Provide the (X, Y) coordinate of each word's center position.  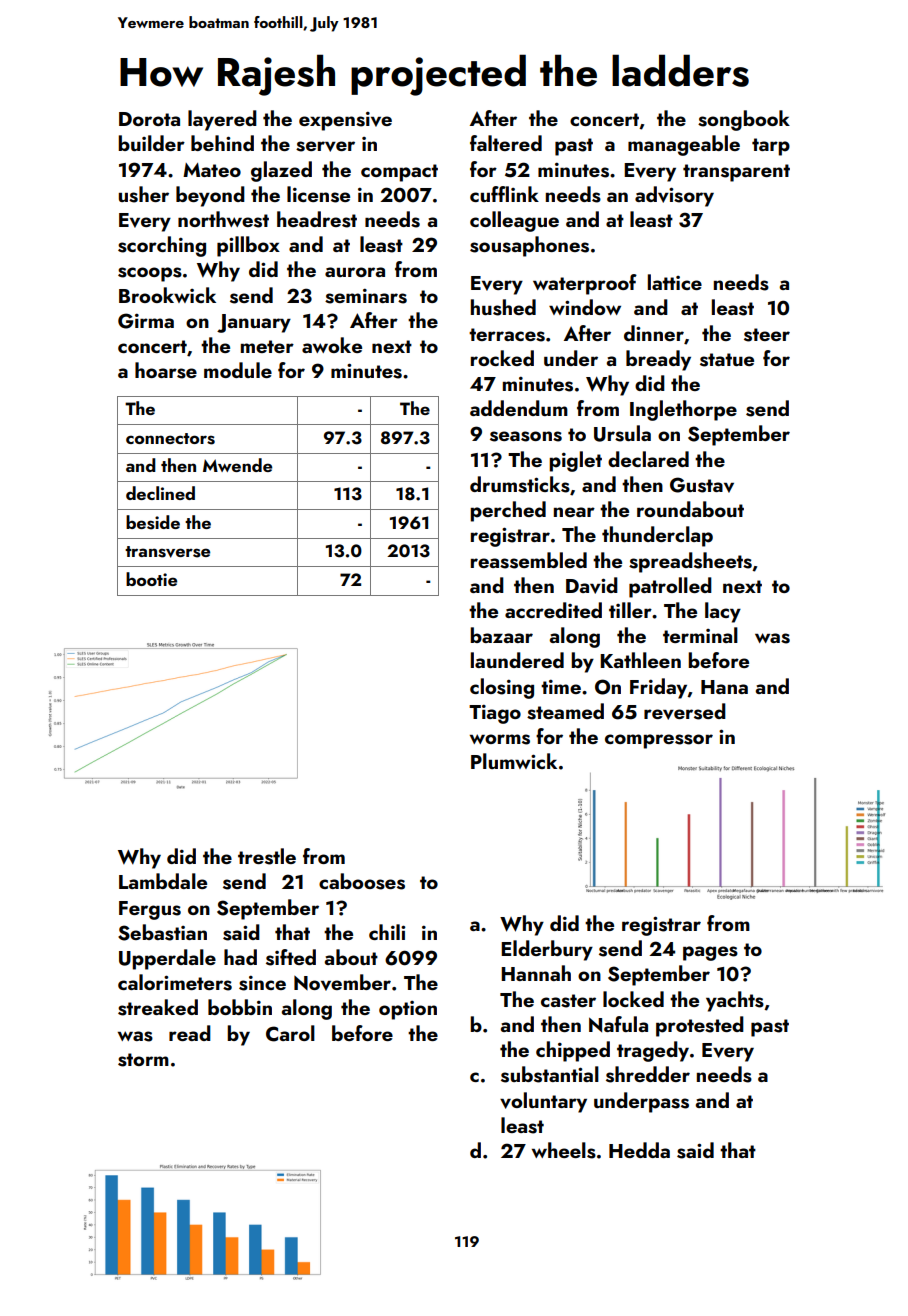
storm (143, 1060)
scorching (162, 246)
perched (508, 511)
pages (710, 953)
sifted (291, 957)
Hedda (639, 1150)
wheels (564, 1150)
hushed (503, 307)
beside (153, 522)
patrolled (670, 587)
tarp (771, 147)
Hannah (536, 973)
